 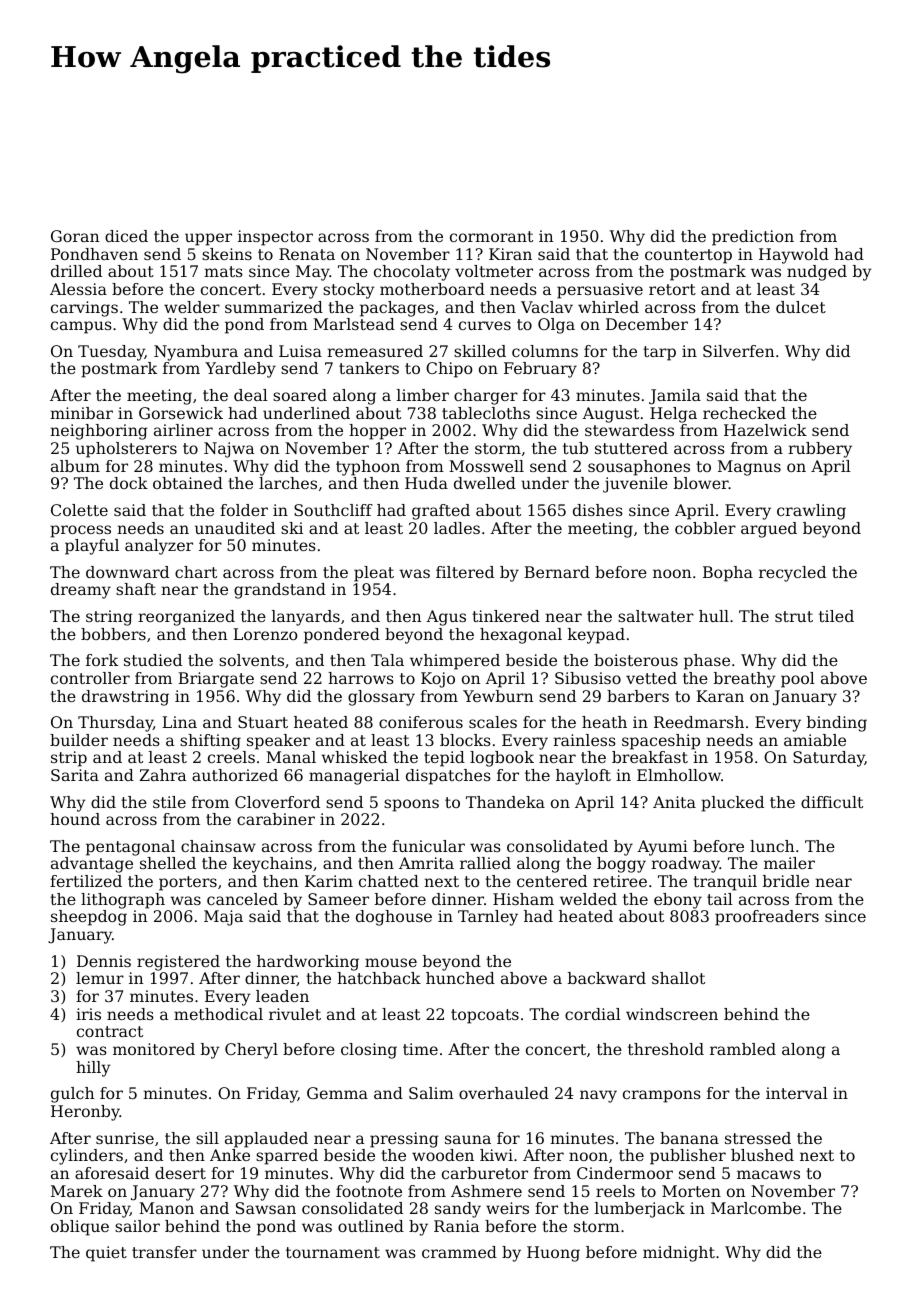 I want to click on midnight, so click(x=679, y=1254).
